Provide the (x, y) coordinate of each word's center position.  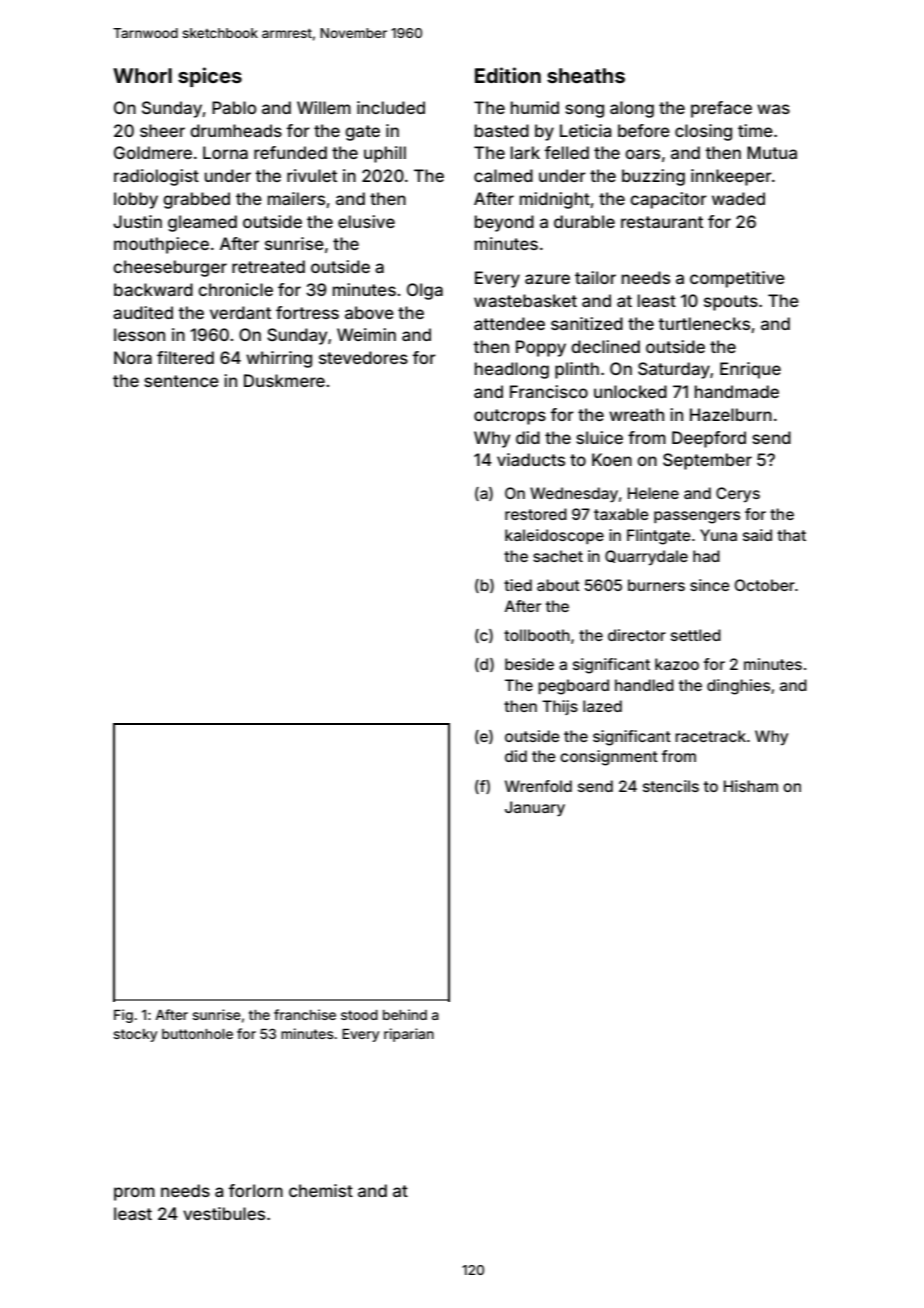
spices (210, 77)
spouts (731, 303)
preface (721, 109)
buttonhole (197, 1034)
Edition (508, 75)
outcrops (510, 417)
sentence (181, 381)
